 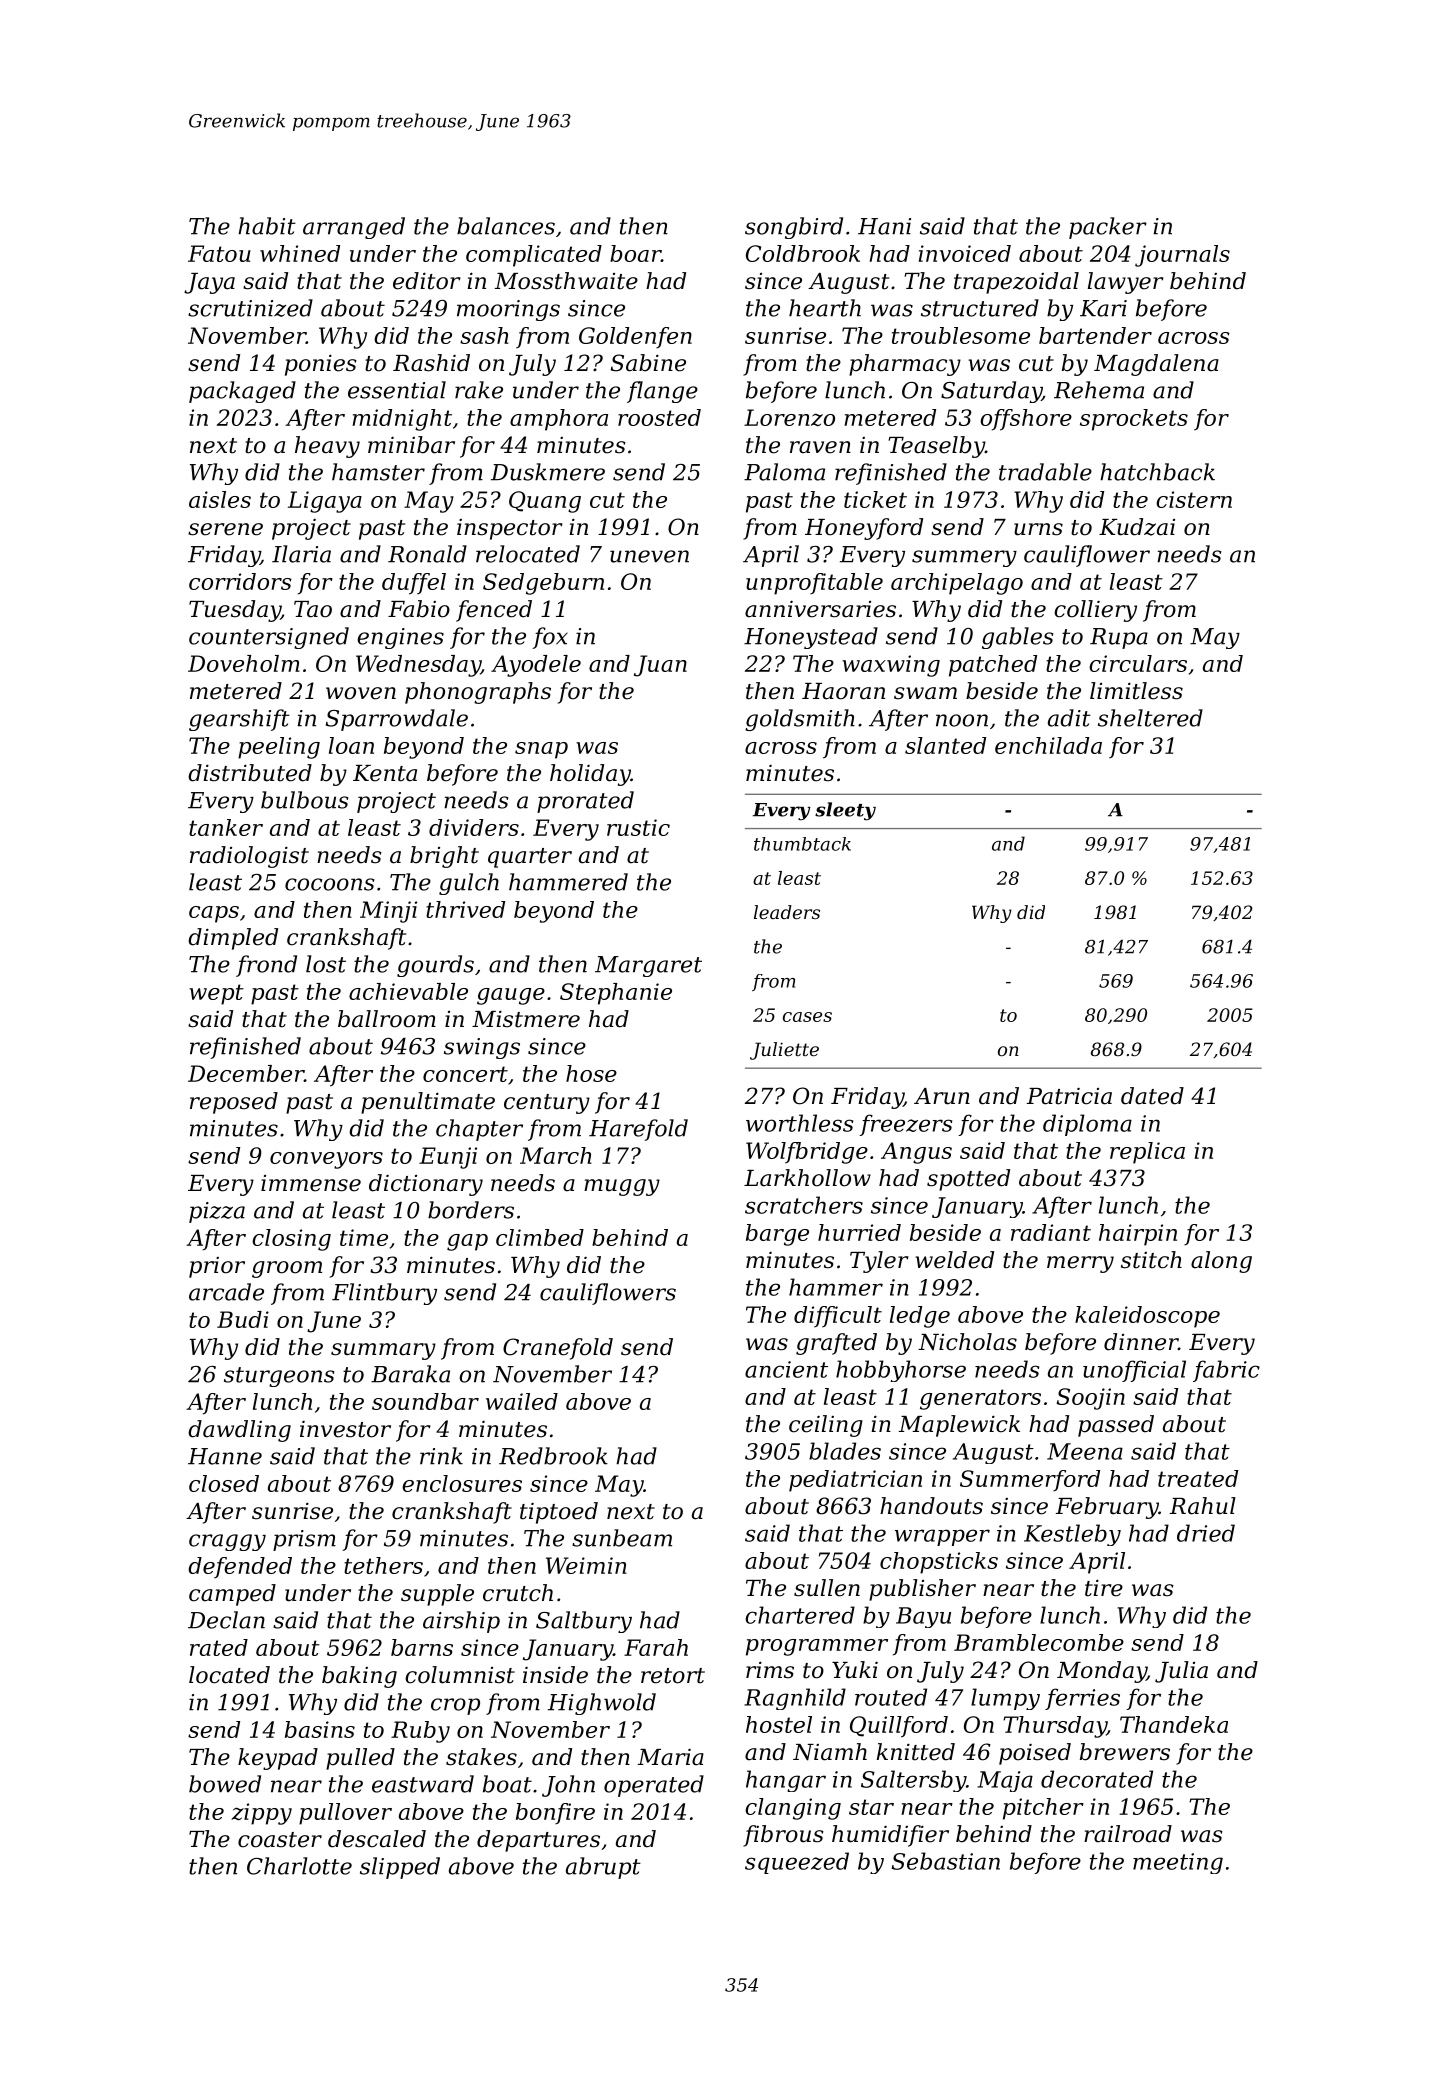 I want to click on Juan, so click(x=660, y=666).
